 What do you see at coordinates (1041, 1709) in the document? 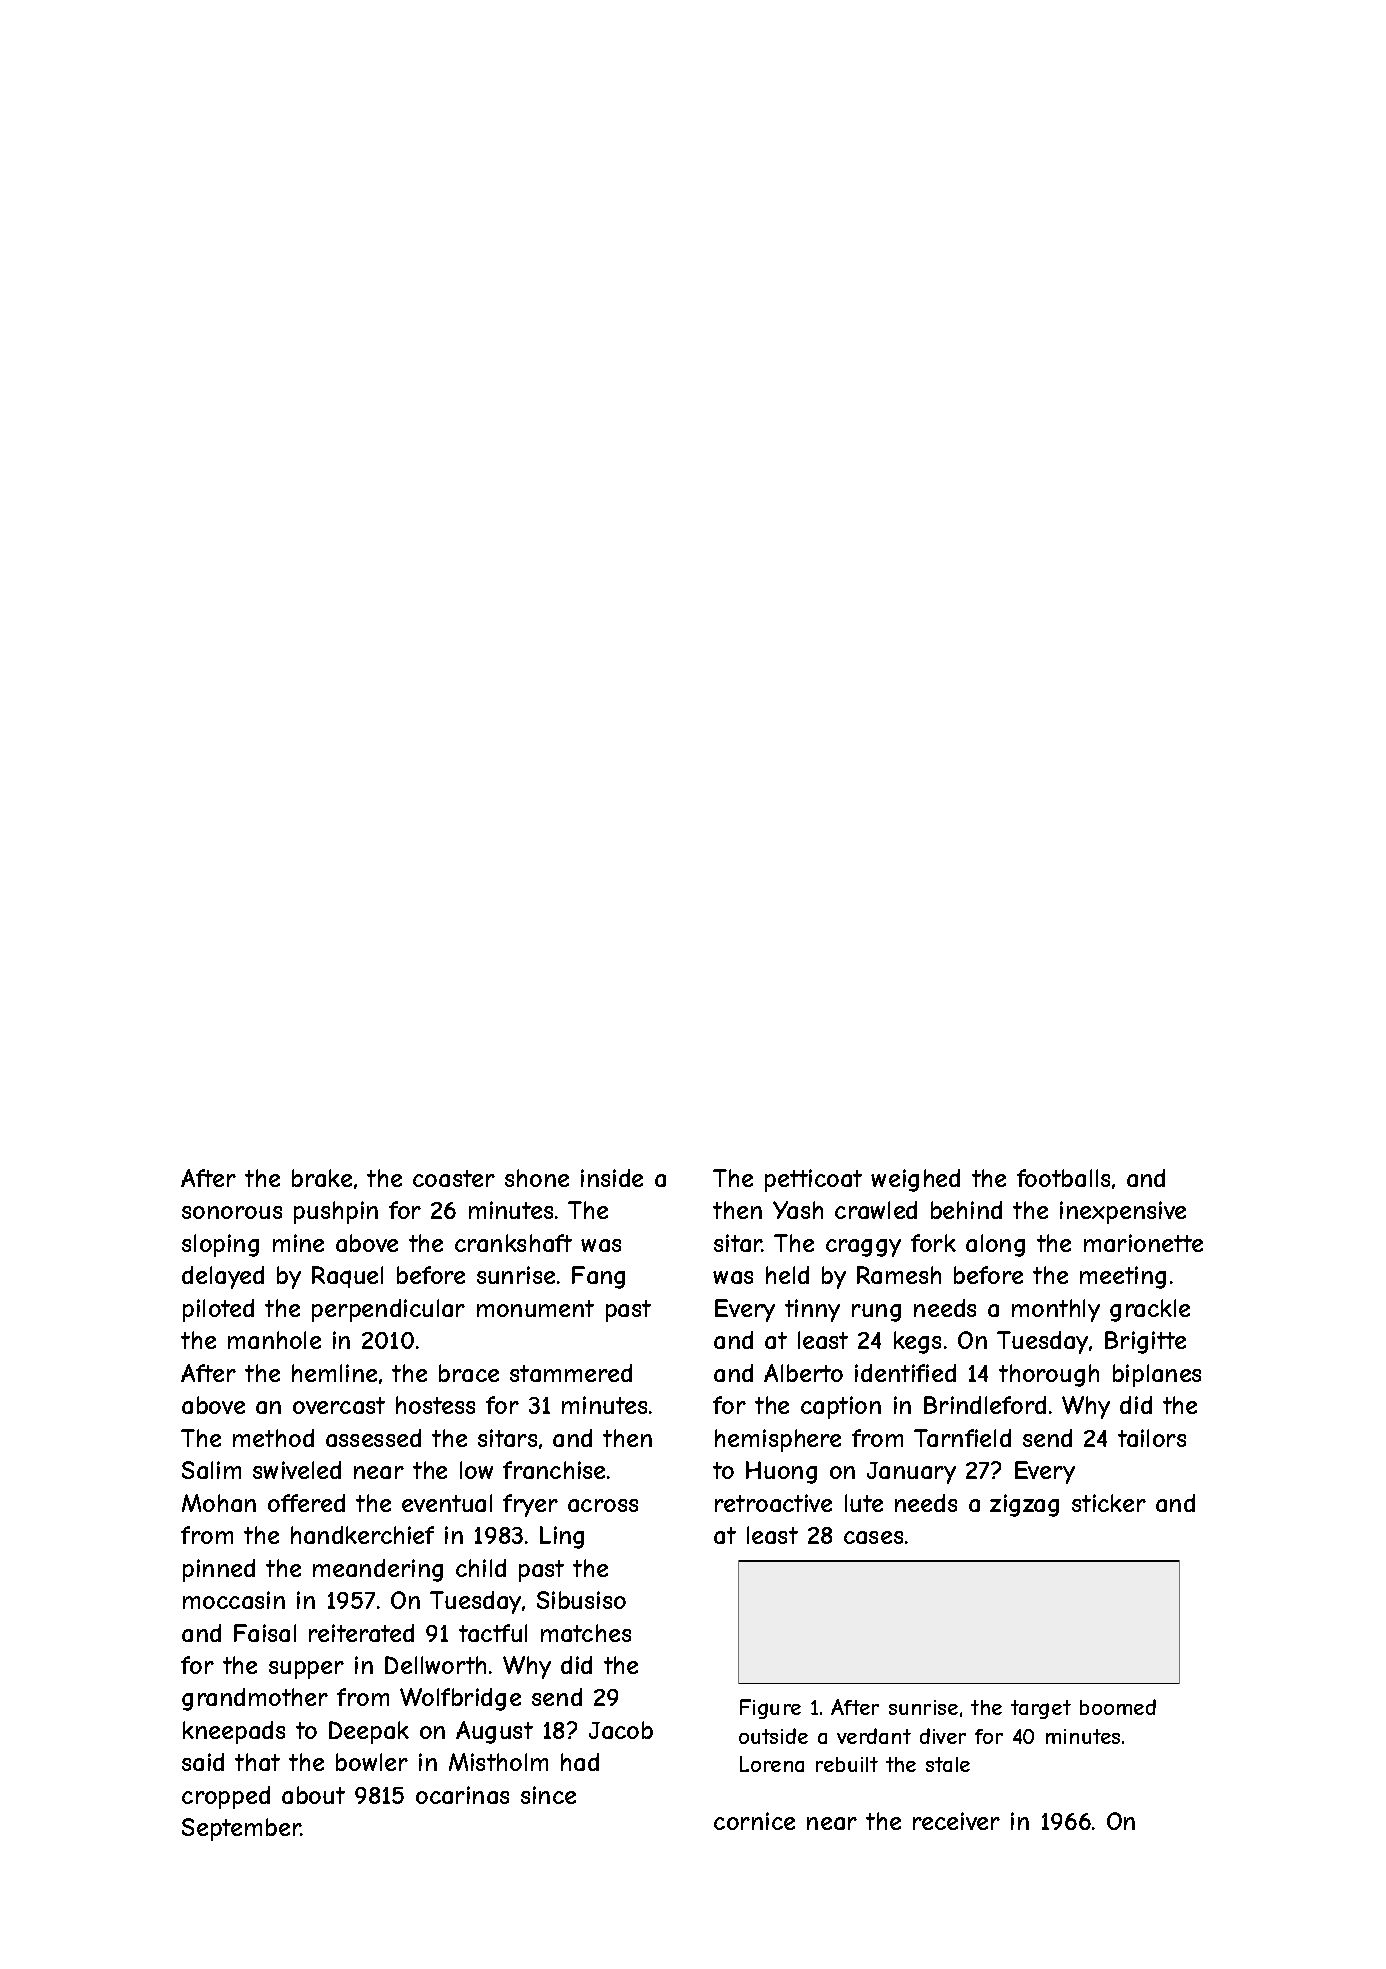
I see `target` at bounding box center [1041, 1709].
